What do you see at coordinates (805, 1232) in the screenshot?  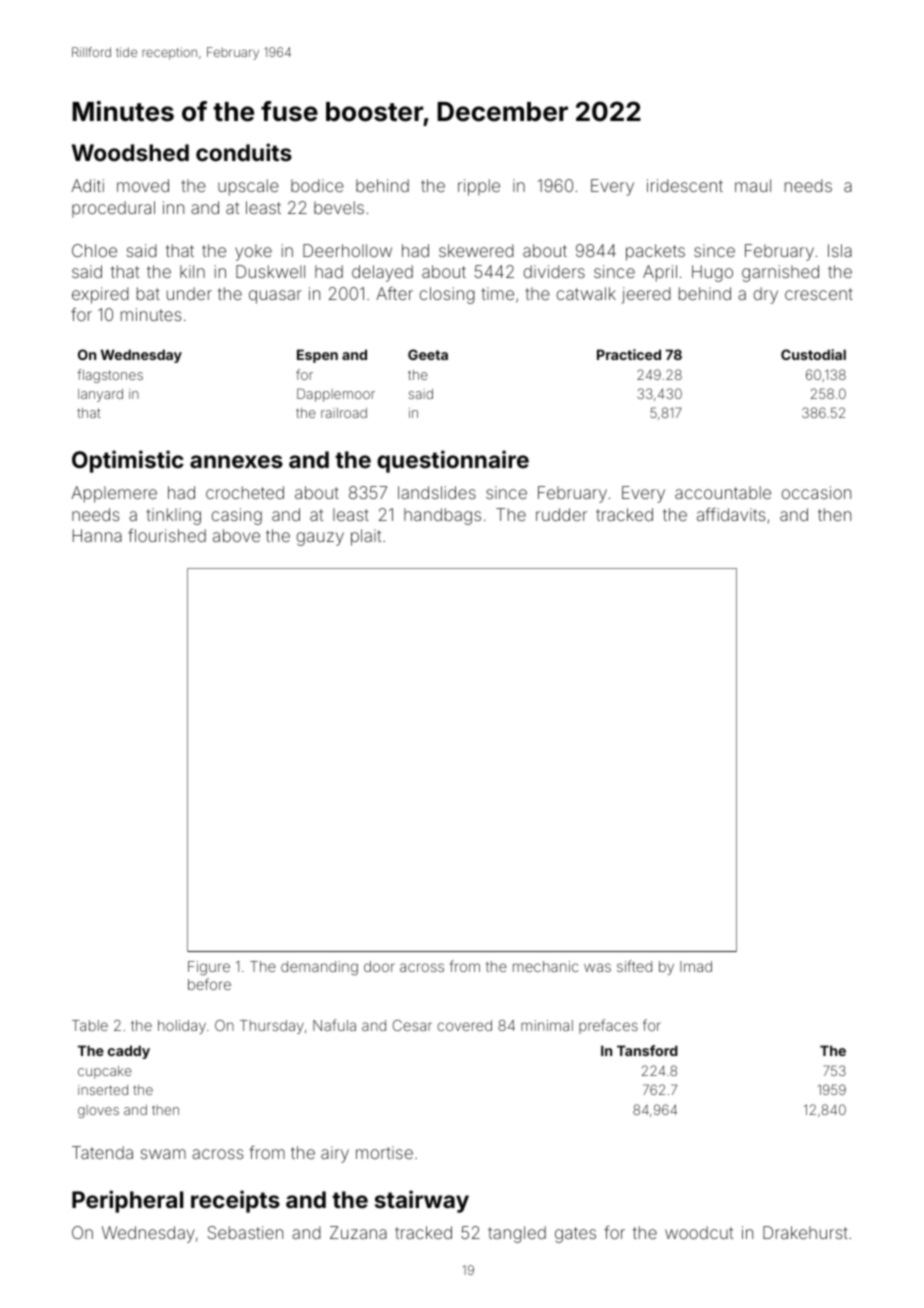 I see `Drakehurst` at bounding box center [805, 1232].
